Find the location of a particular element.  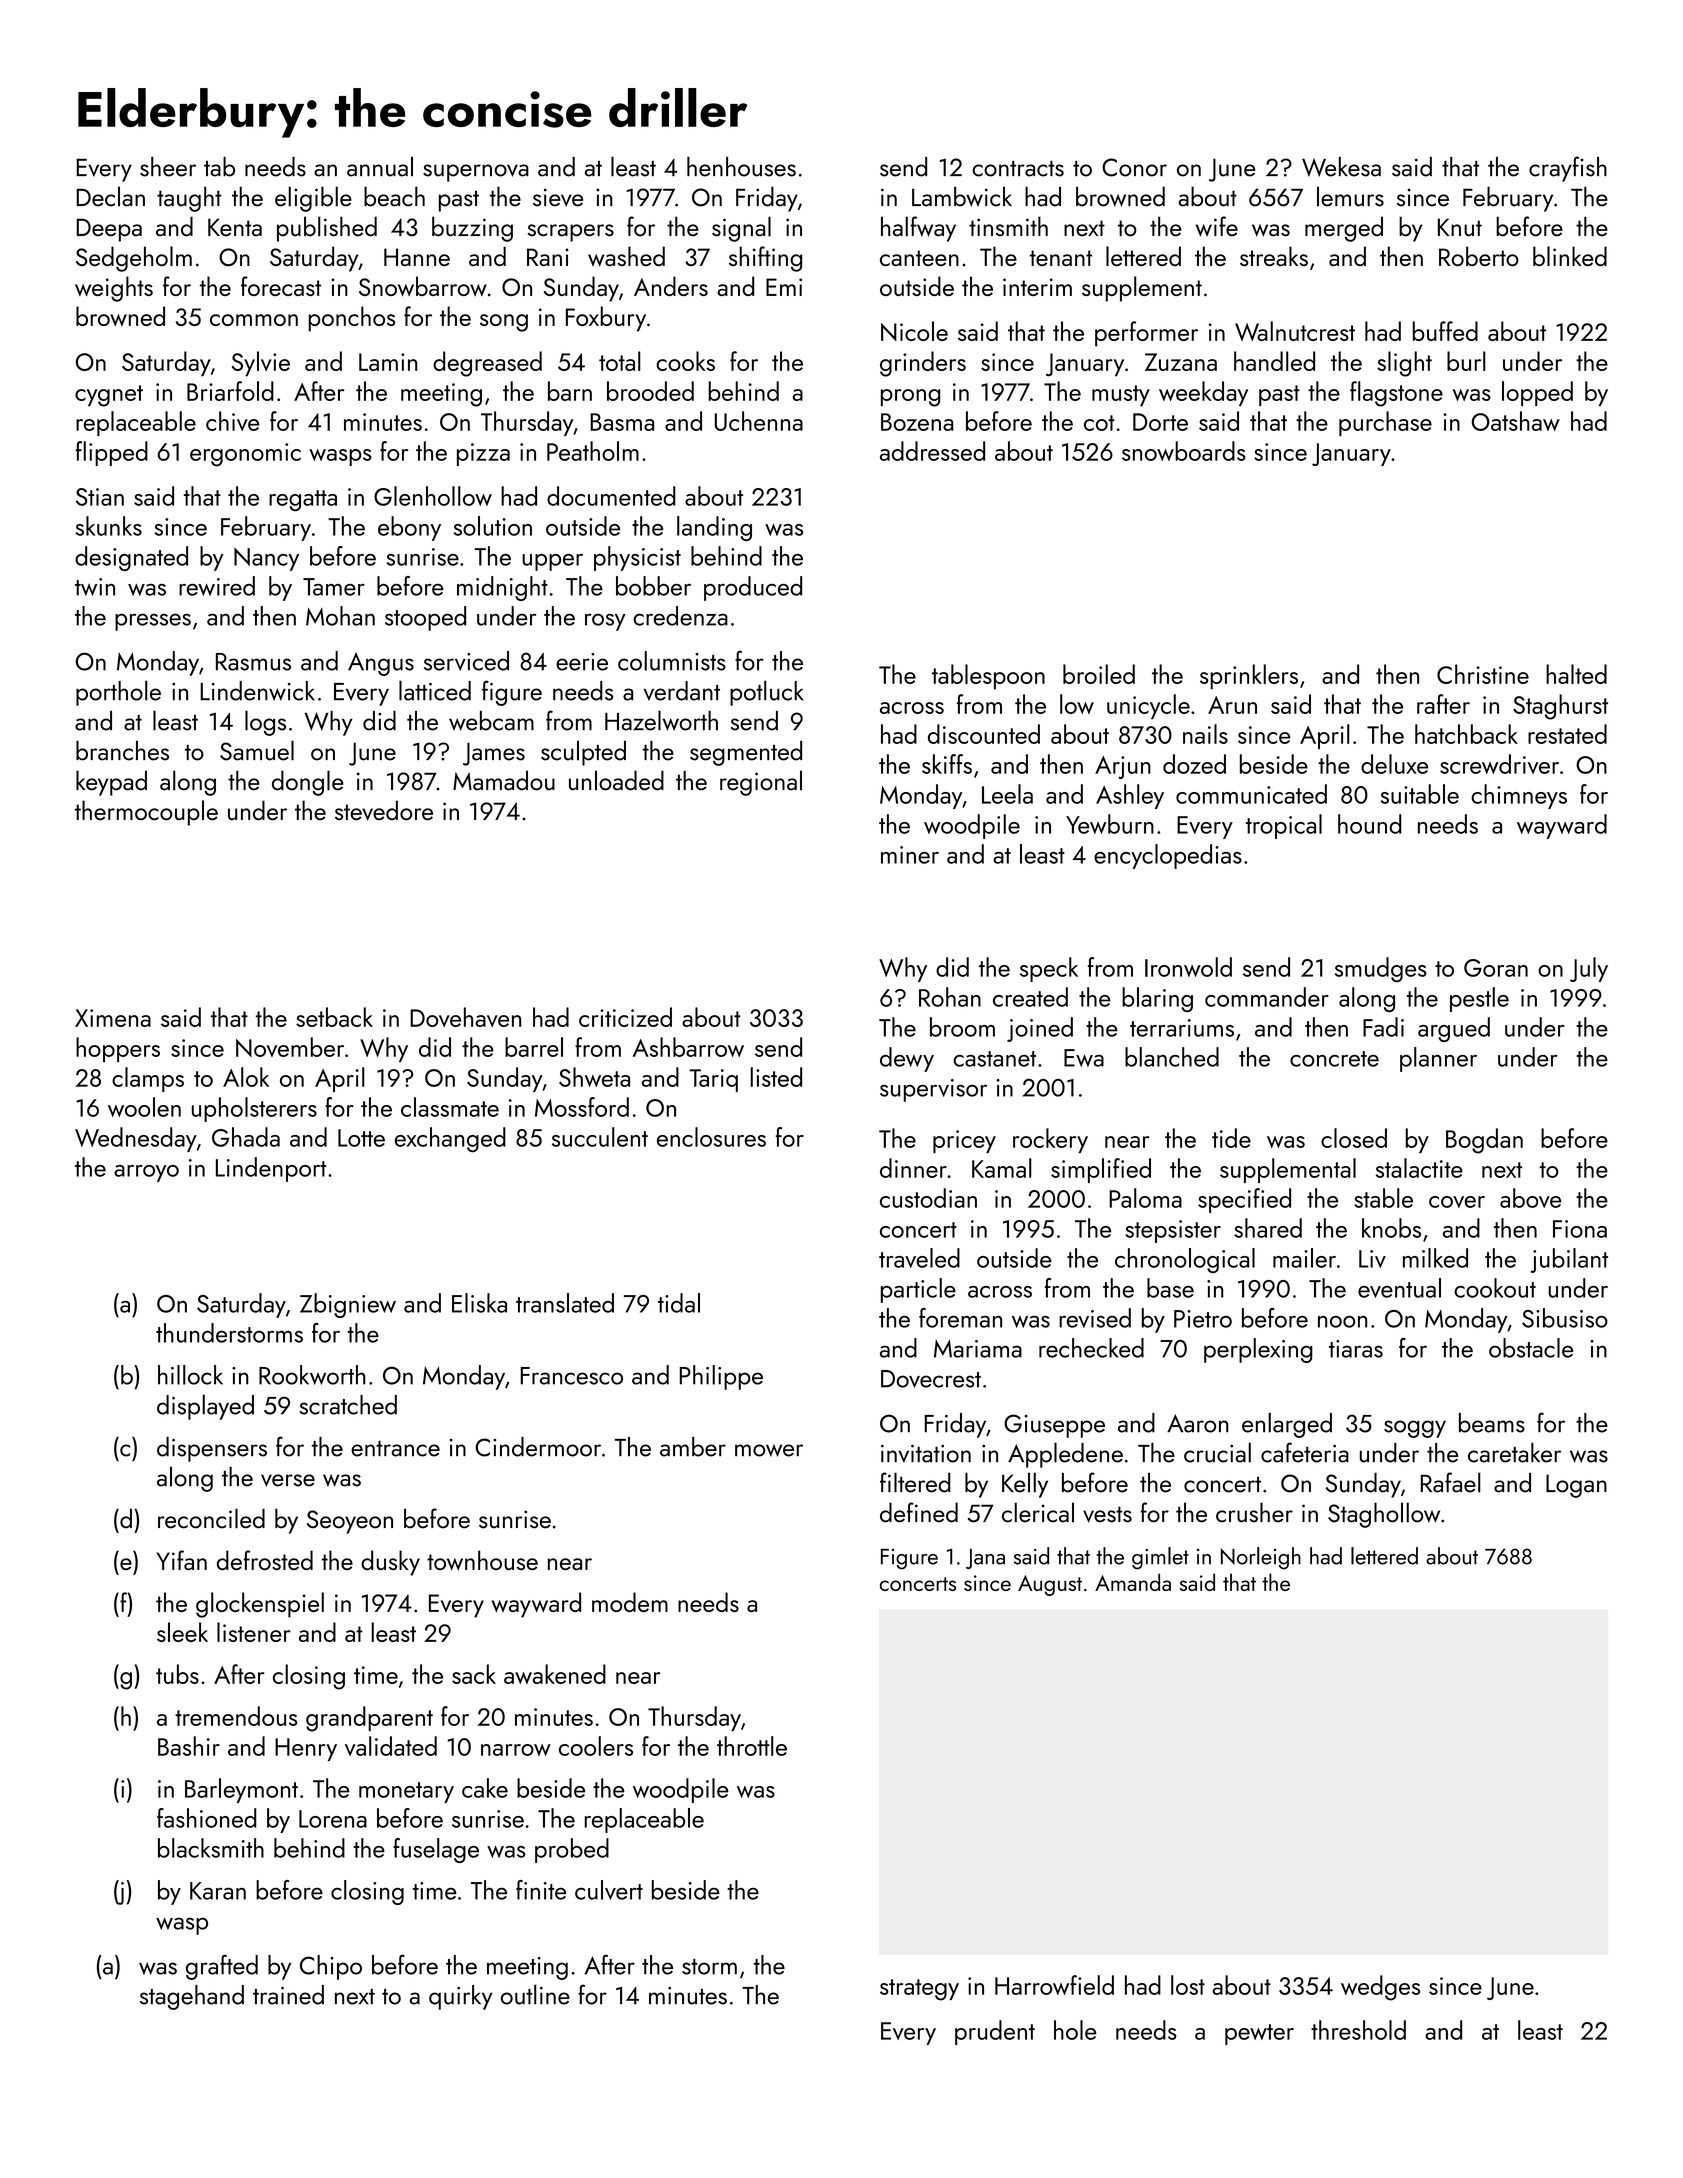

Conor is located at coordinates (1134, 167).
